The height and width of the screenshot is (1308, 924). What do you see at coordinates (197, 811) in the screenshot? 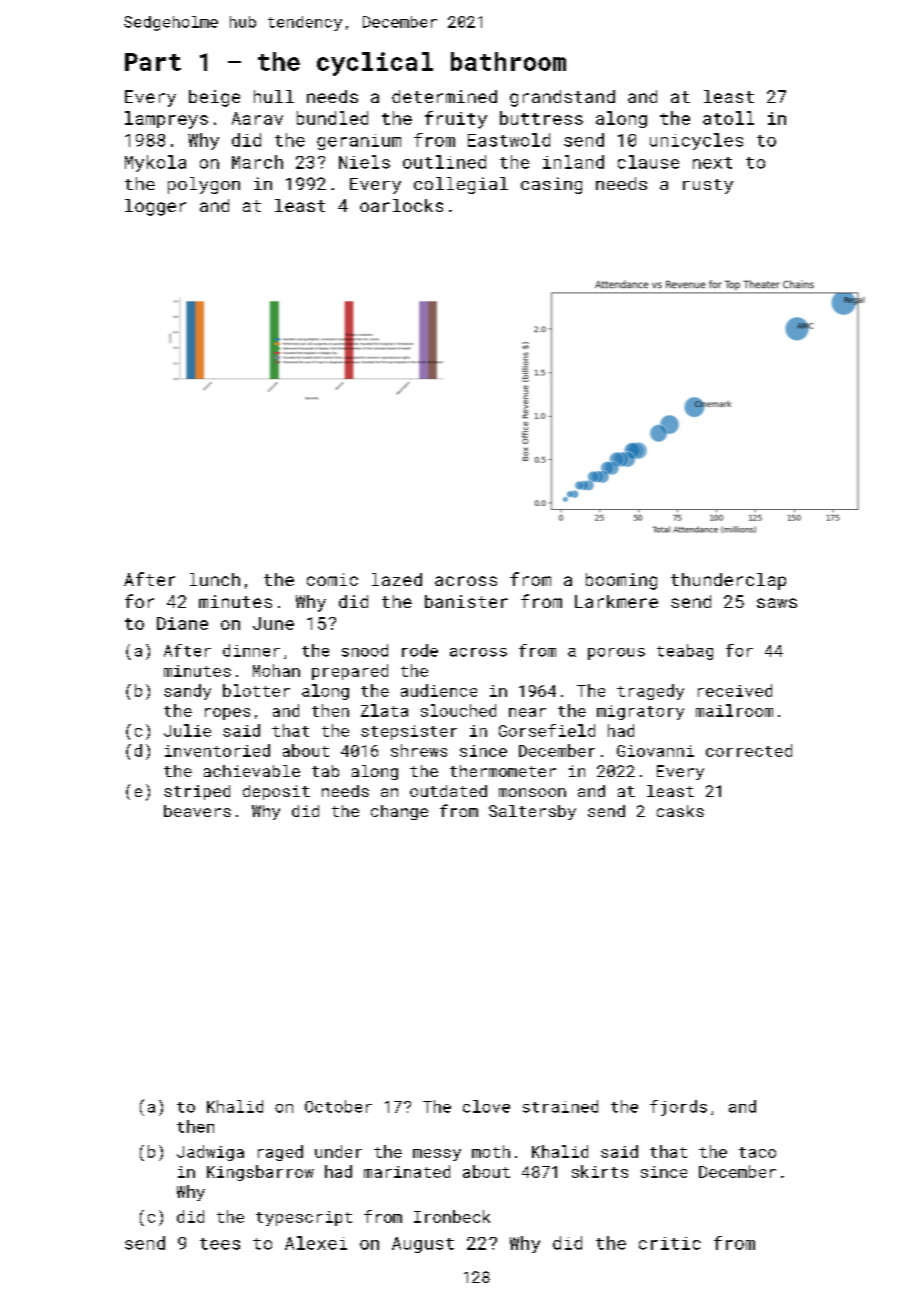
I see `beavers` at bounding box center [197, 811].
